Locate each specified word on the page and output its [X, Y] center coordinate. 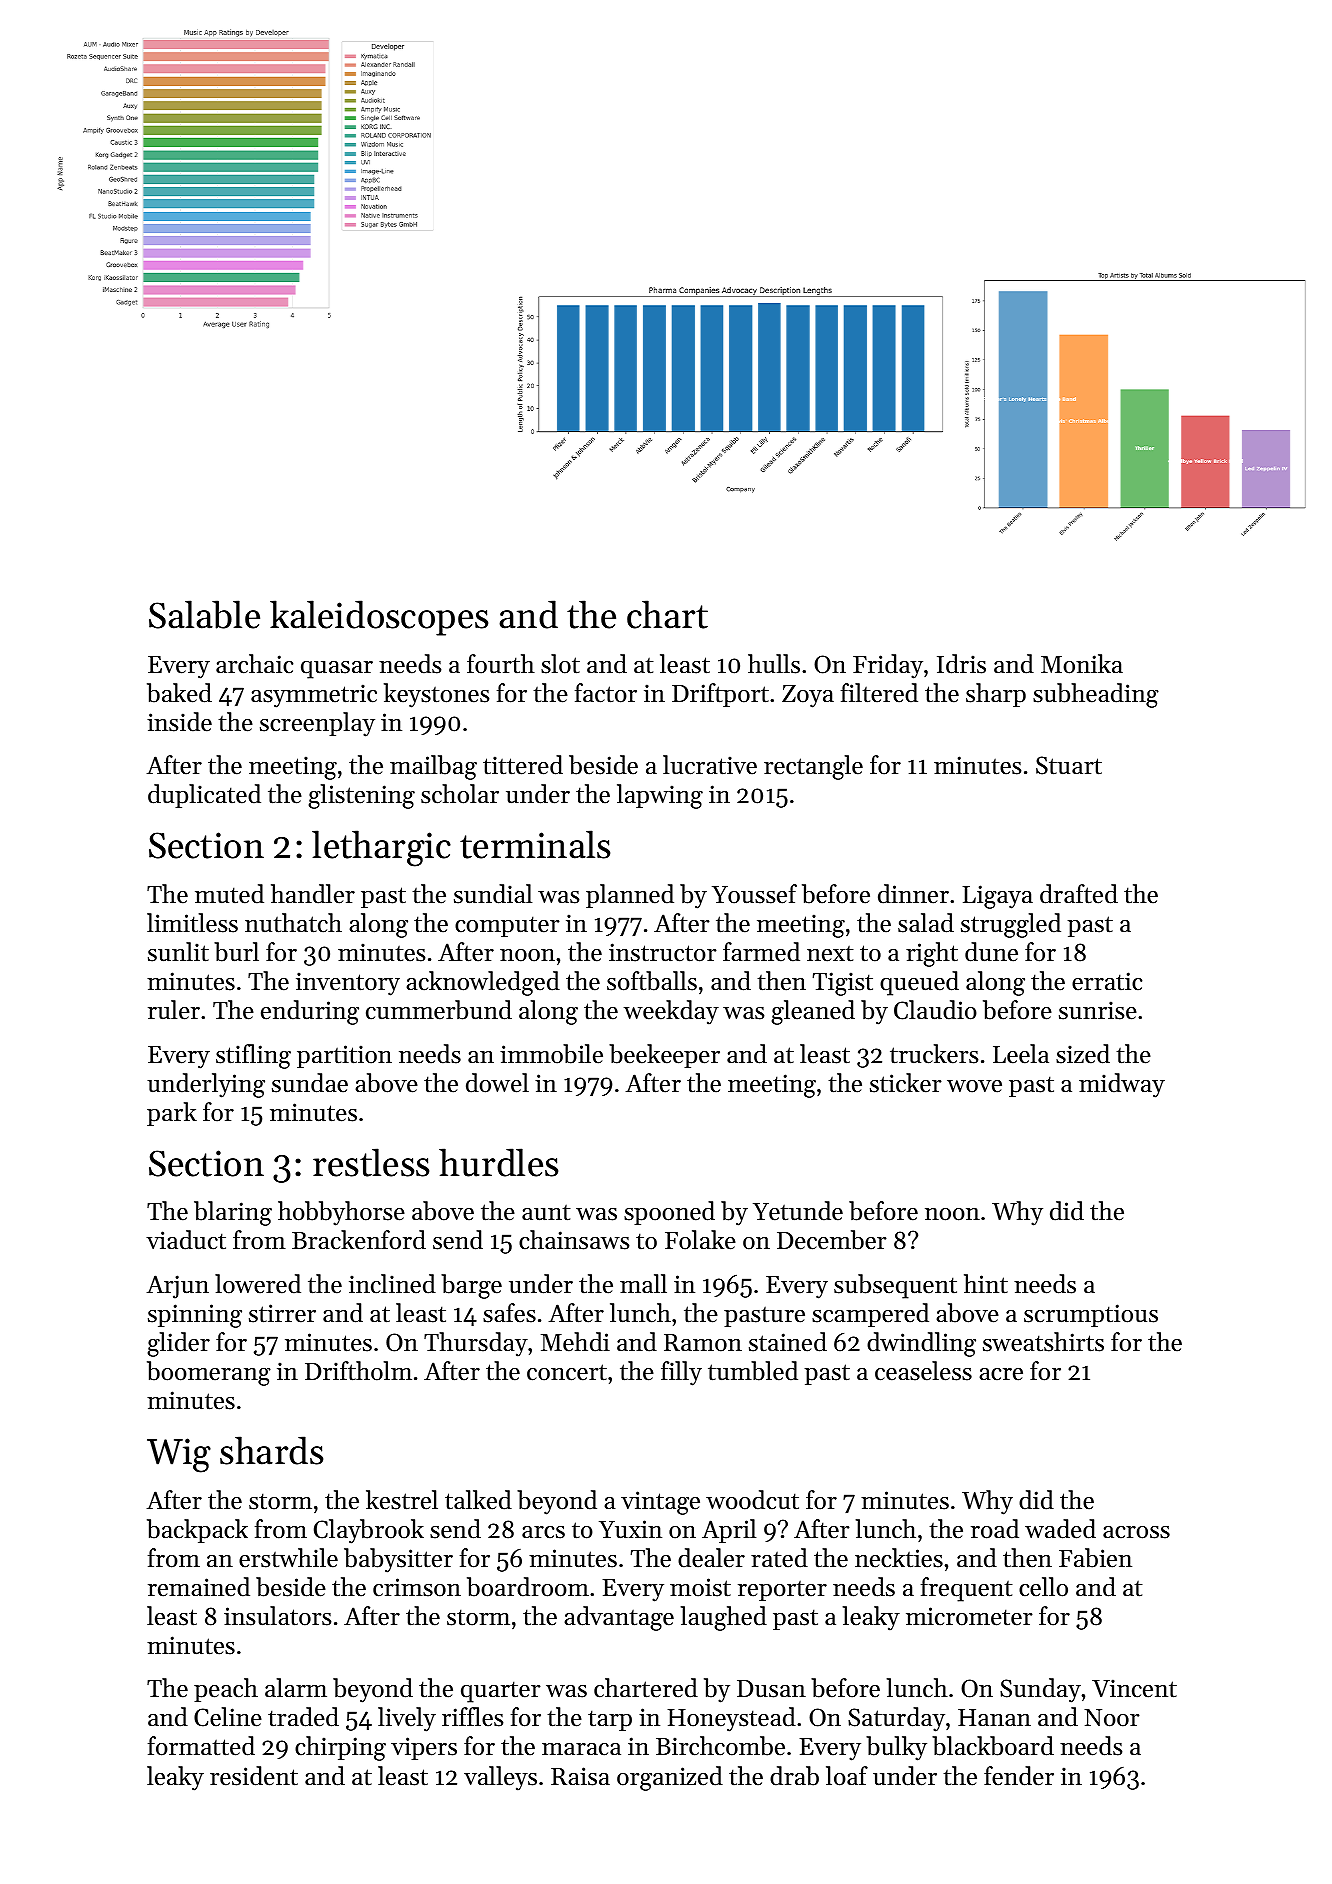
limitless [192, 923]
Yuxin [630, 1529]
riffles [472, 1717]
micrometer [969, 1616]
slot [560, 664]
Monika [1082, 664]
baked [179, 693]
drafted [1079, 894]
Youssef [754, 894]
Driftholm [358, 1371]
